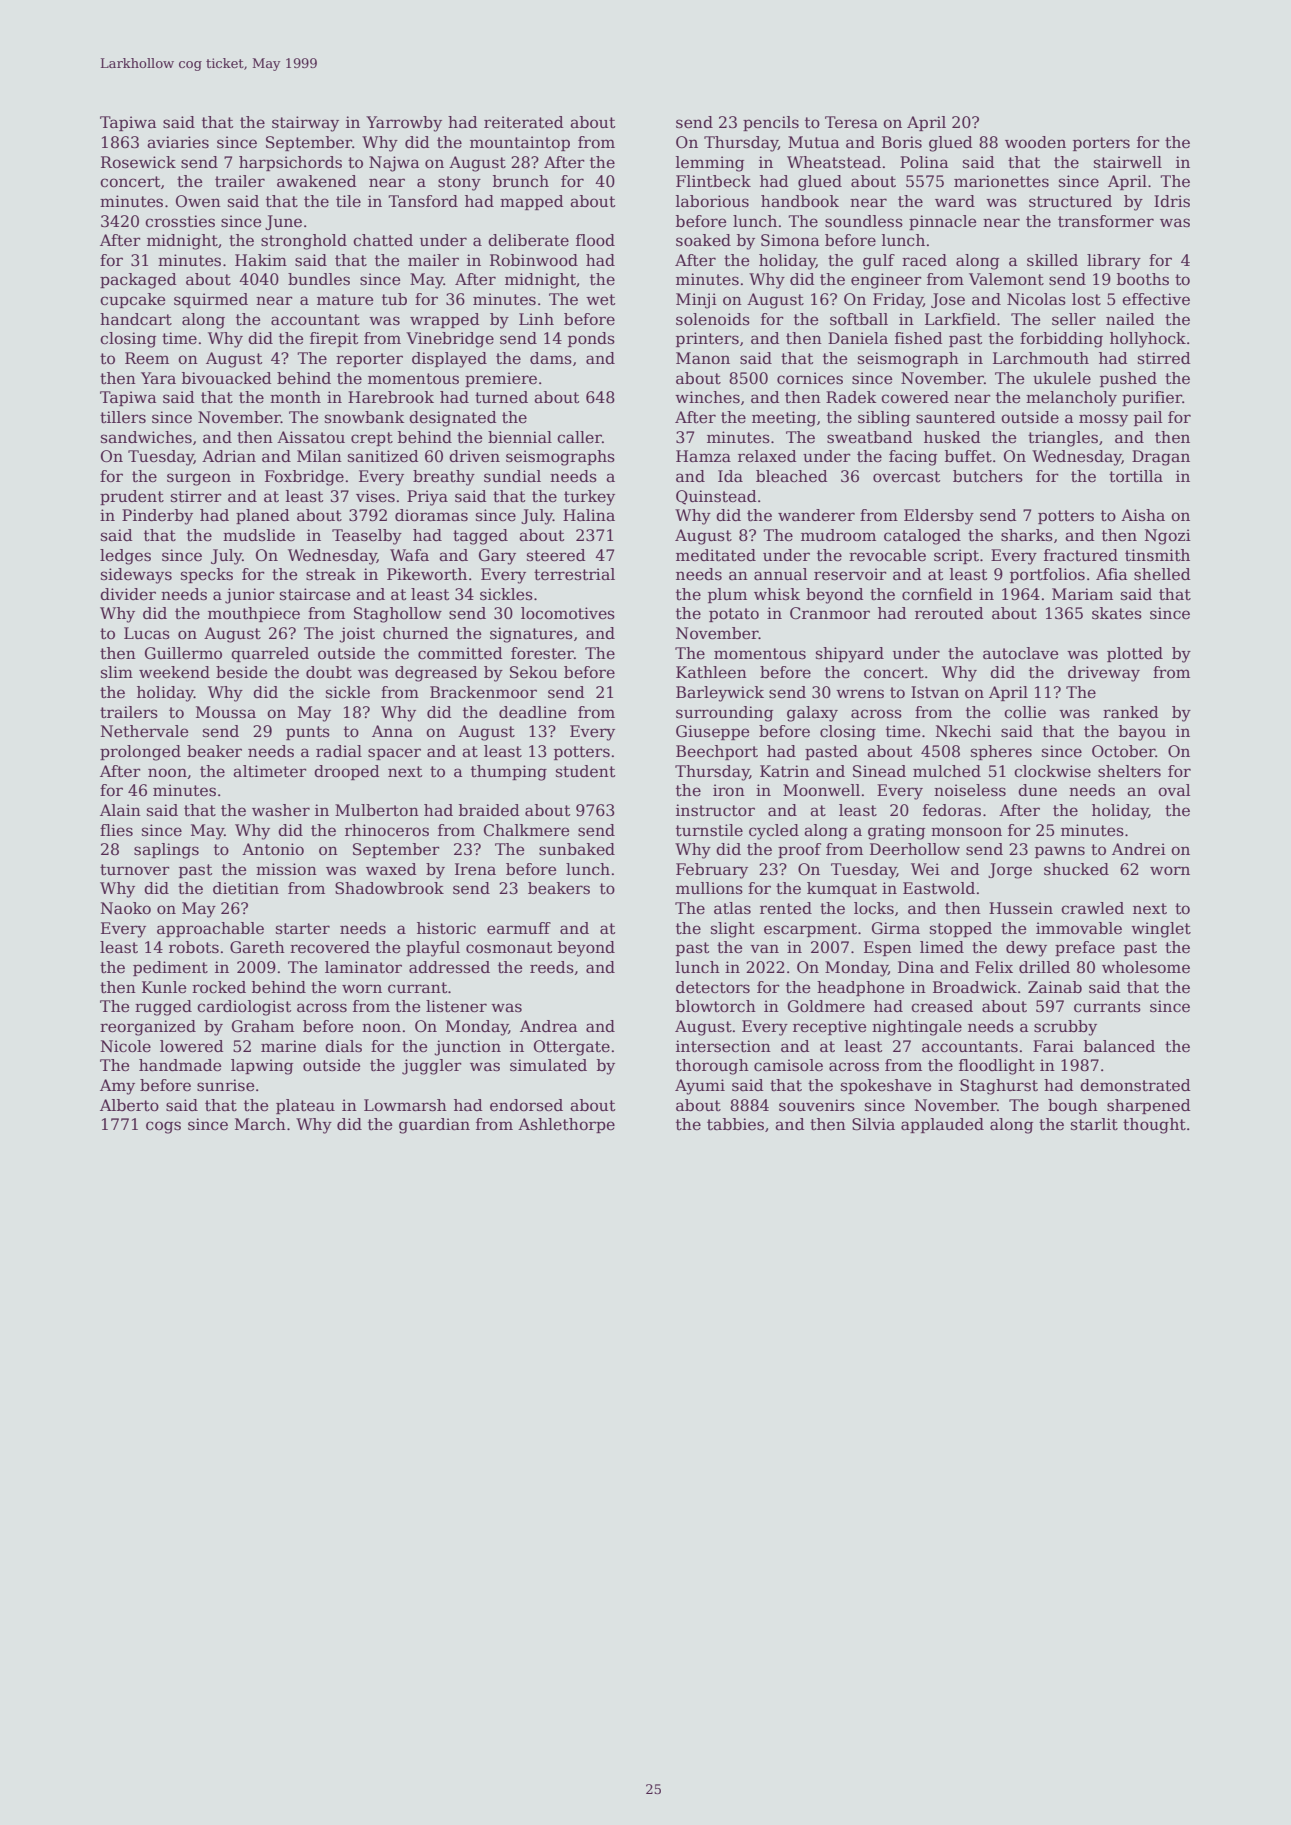 Image resolution: width=1291 pixels, height=1825 pixels. What do you see at coordinates (317, 181) in the document?
I see `awakened` at bounding box center [317, 181].
